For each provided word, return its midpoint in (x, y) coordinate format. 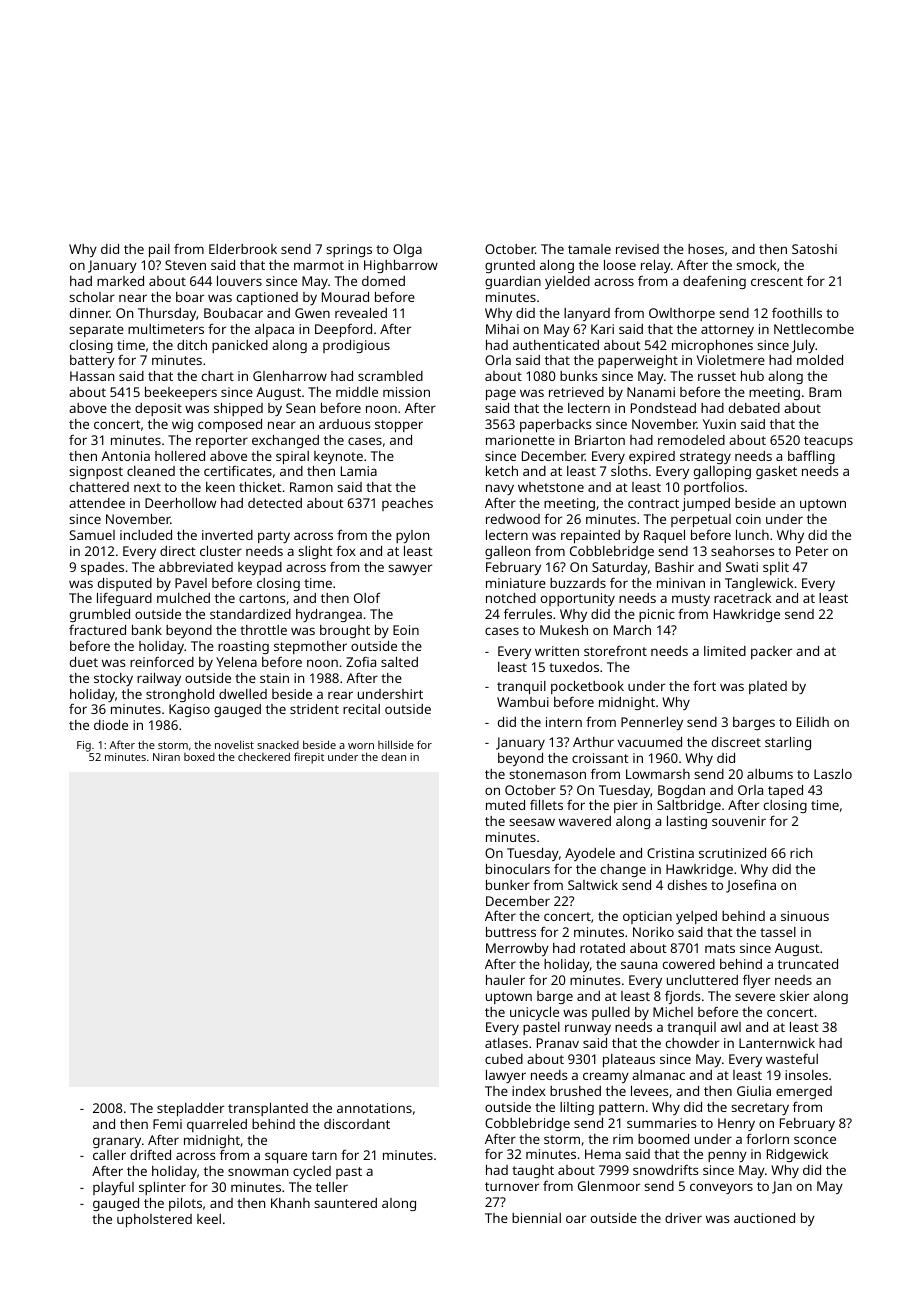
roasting (243, 647)
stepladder (190, 1109)
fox (346, 551)
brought (345, 631)
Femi (167, 1124)
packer (771, 652)
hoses (706, 249)
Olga (407, 250)
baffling (811, 457)
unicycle (534, 1013)
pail (159, 250)
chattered (99, 487)
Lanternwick (777, 1043)
